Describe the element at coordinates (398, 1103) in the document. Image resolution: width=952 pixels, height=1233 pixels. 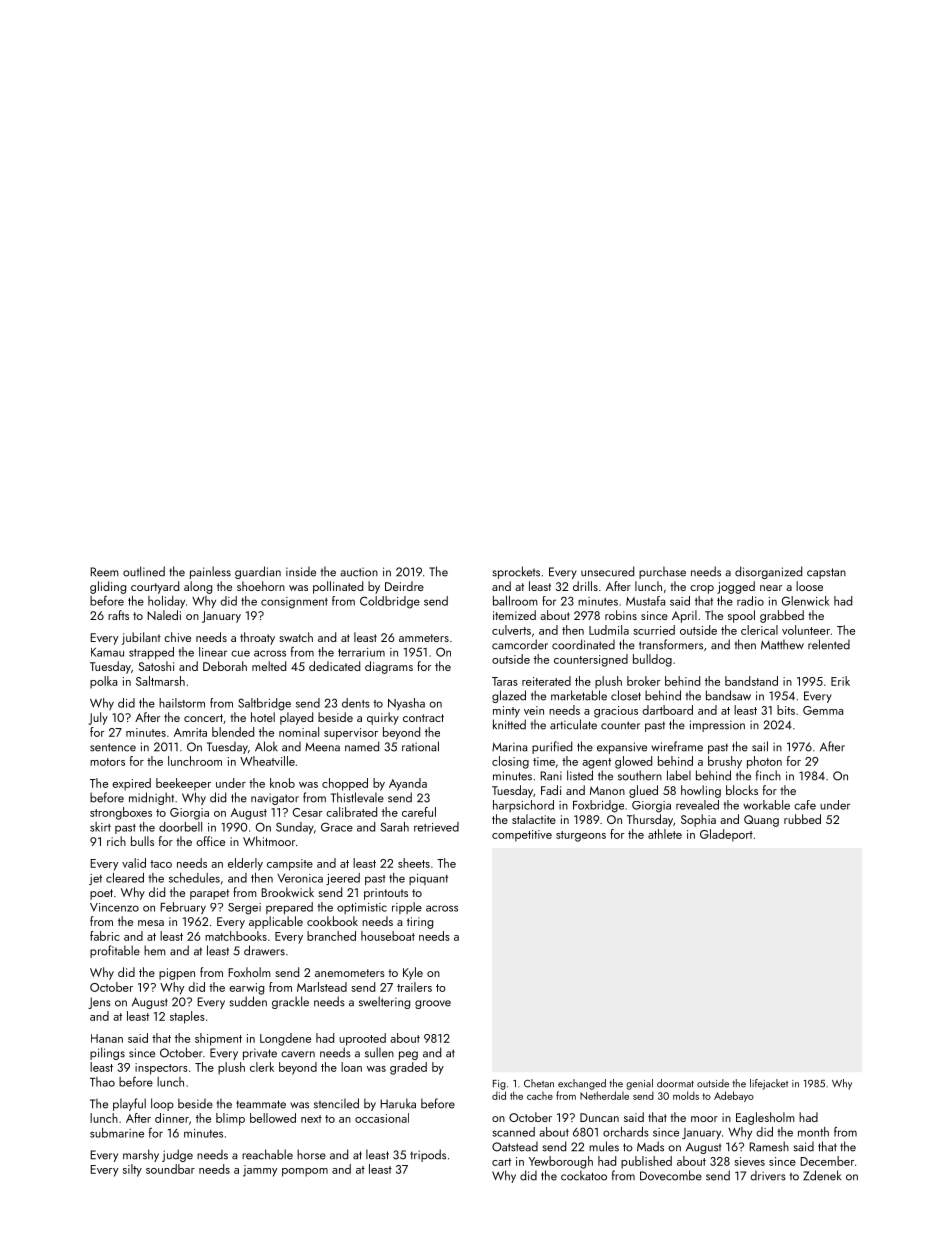
I see `Haruka` at that location.
